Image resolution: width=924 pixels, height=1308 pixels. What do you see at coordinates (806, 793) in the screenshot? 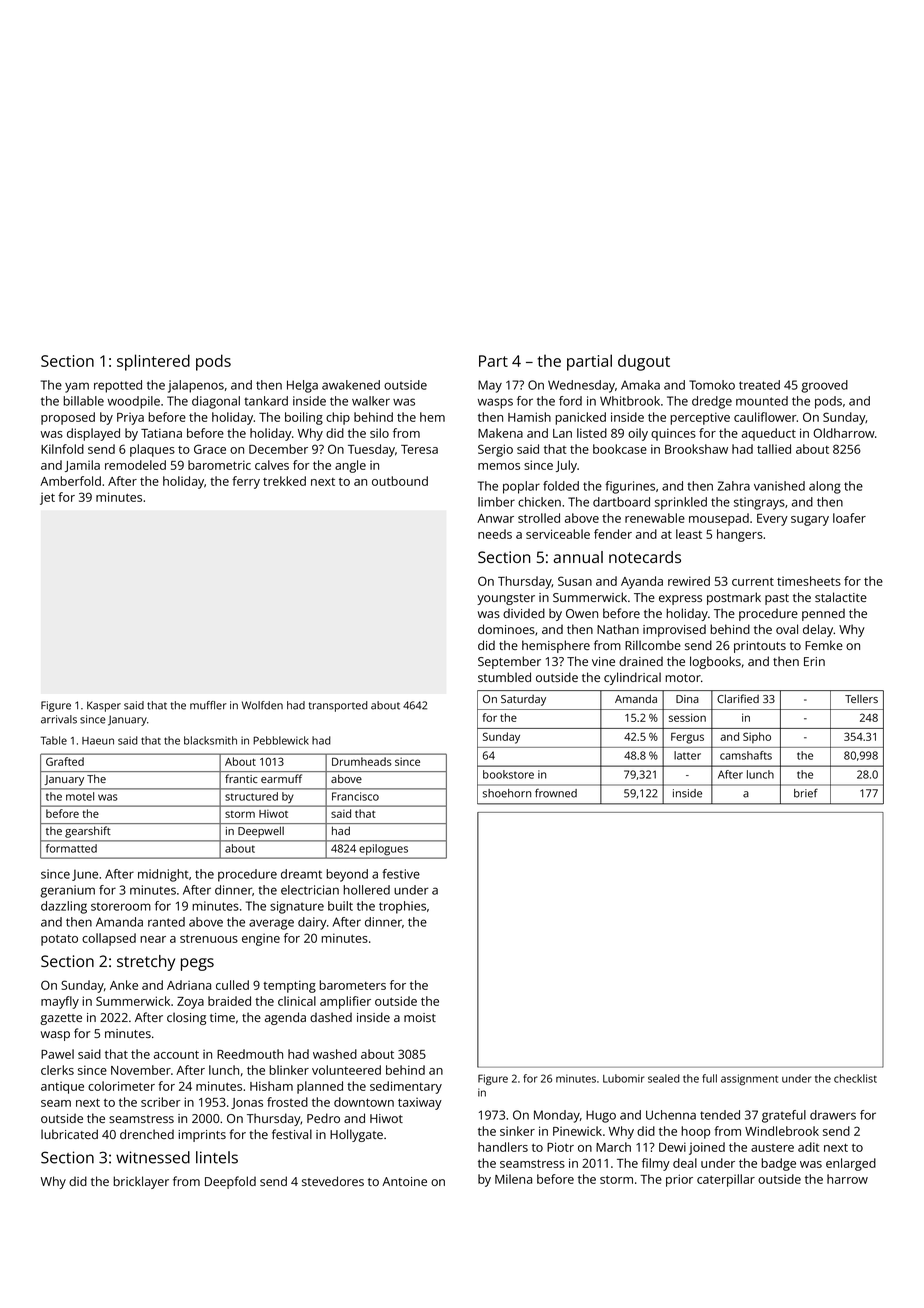
I see `brief` at bounding box center [806, 793].
